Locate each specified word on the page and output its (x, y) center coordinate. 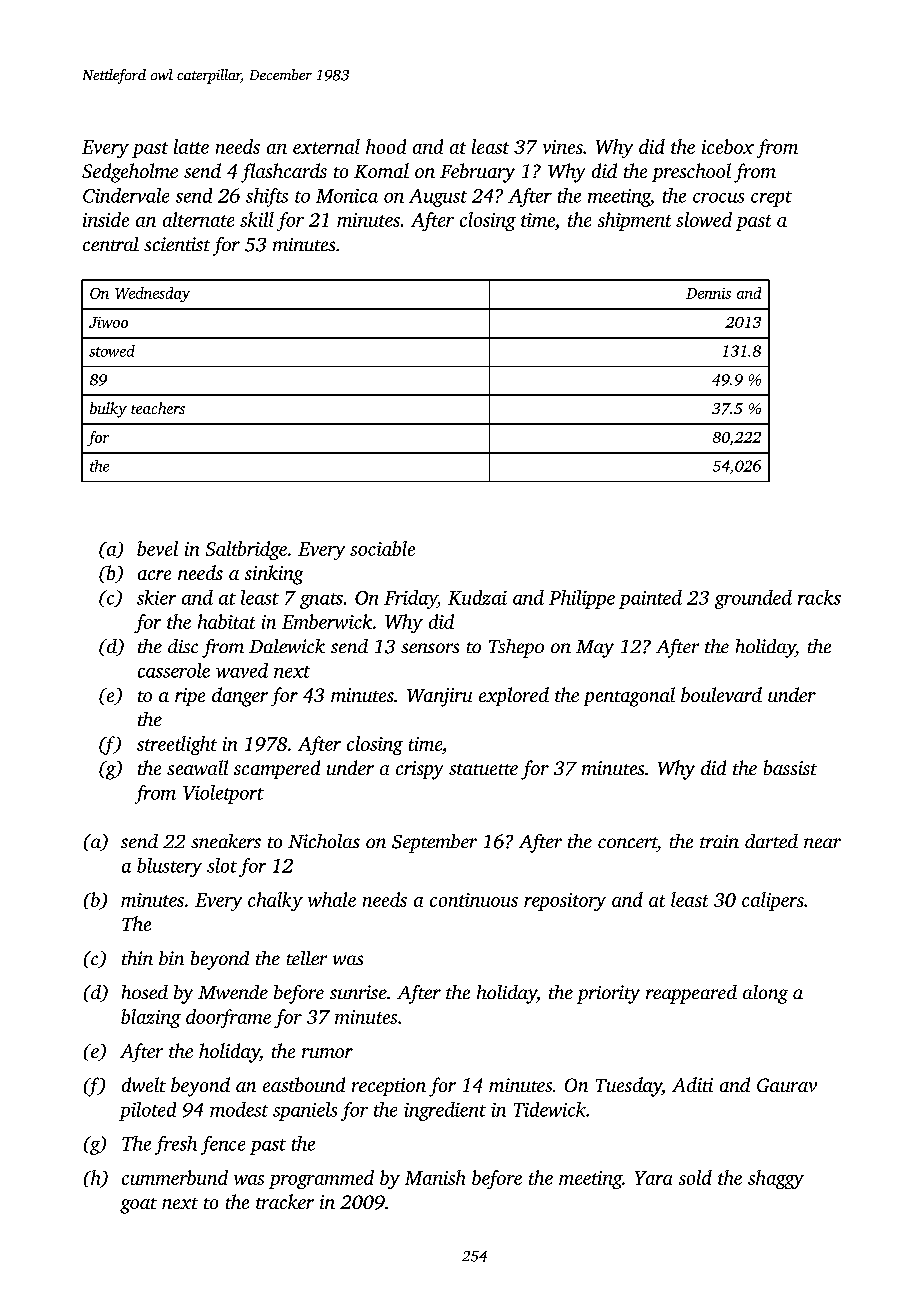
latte (191, 146)
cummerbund (175, 1177)
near (822, 843)
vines (563, 147)
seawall (197, 767)
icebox (728, 146)
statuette (483, 769)
